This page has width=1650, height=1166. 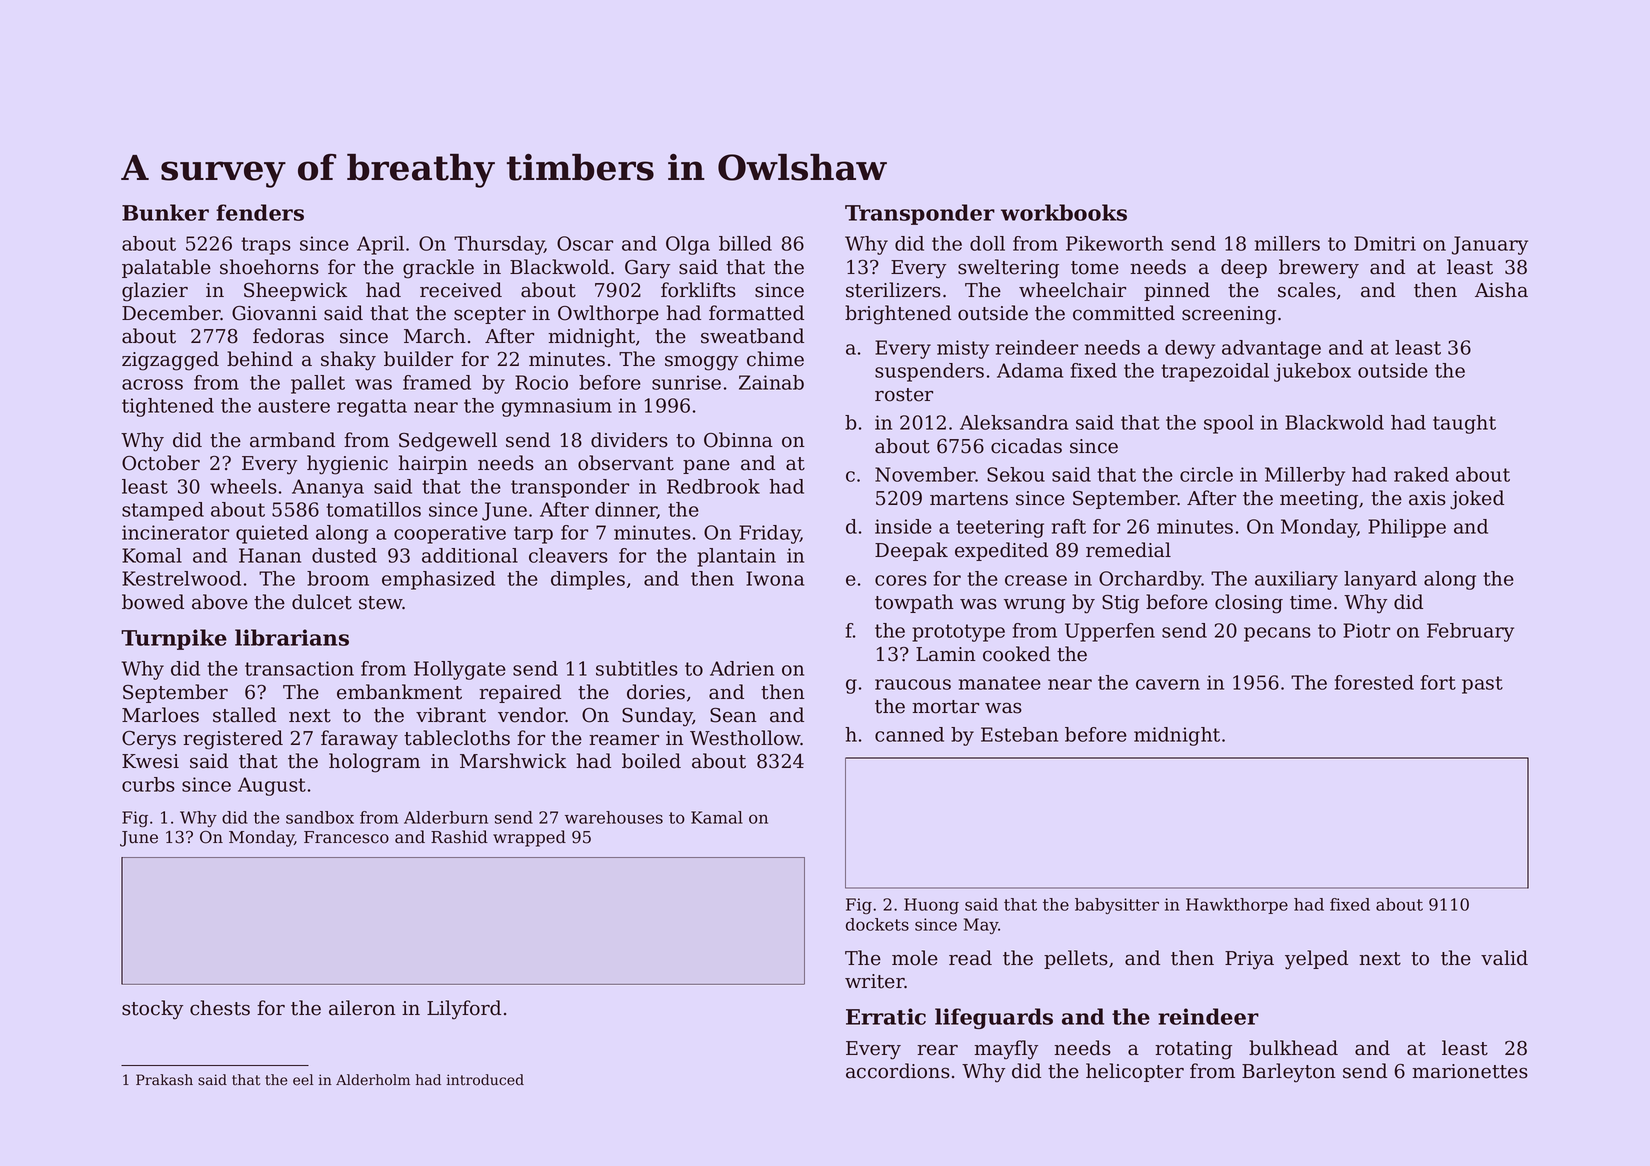 What do you see at coordinates (1385, 243) in the page?
I see `Dmitri` at bounding box center [1385, 243].
